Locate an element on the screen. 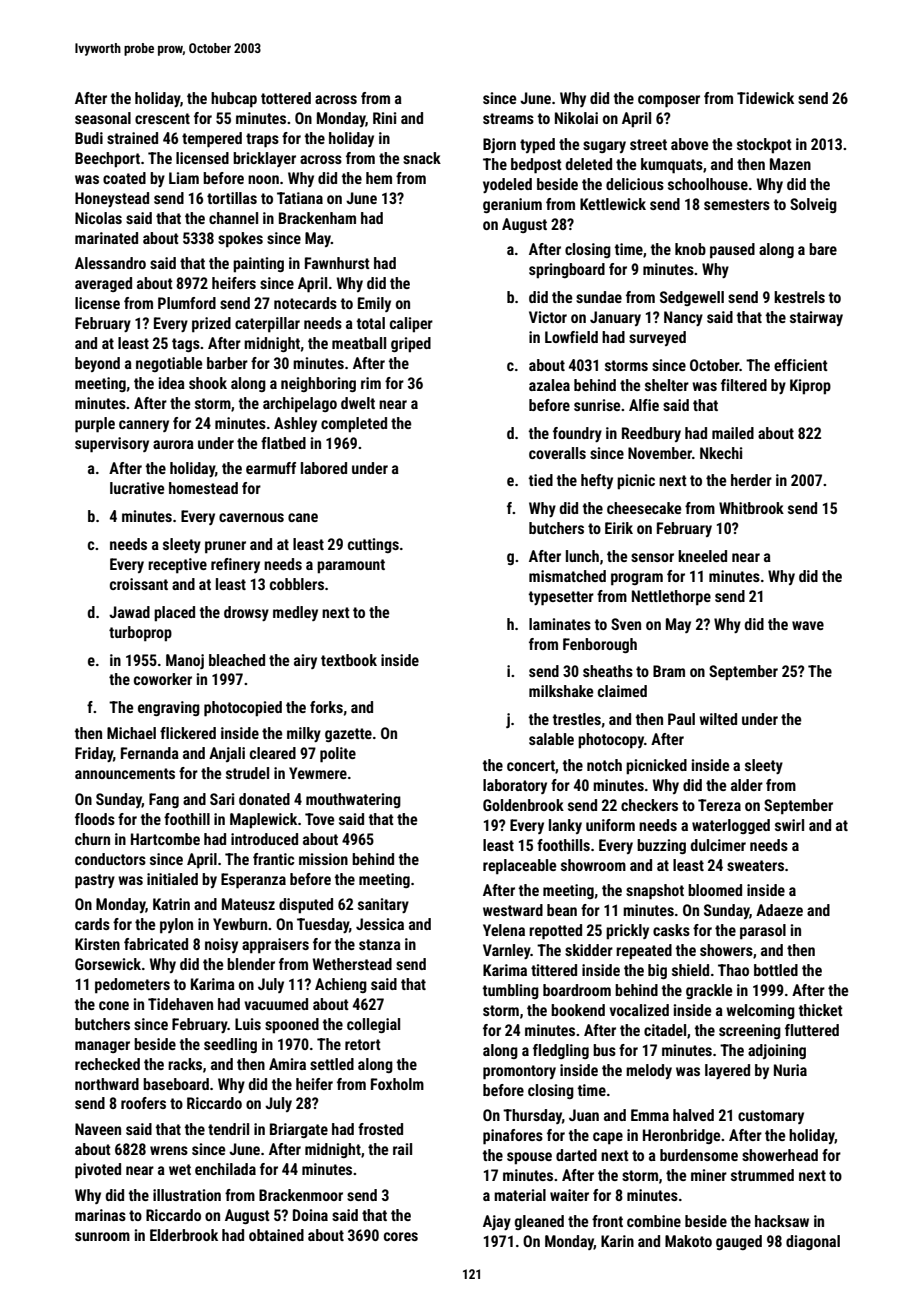 This screenshot has width=924, height=1308. Rini is located at coordinates (384, 118).
